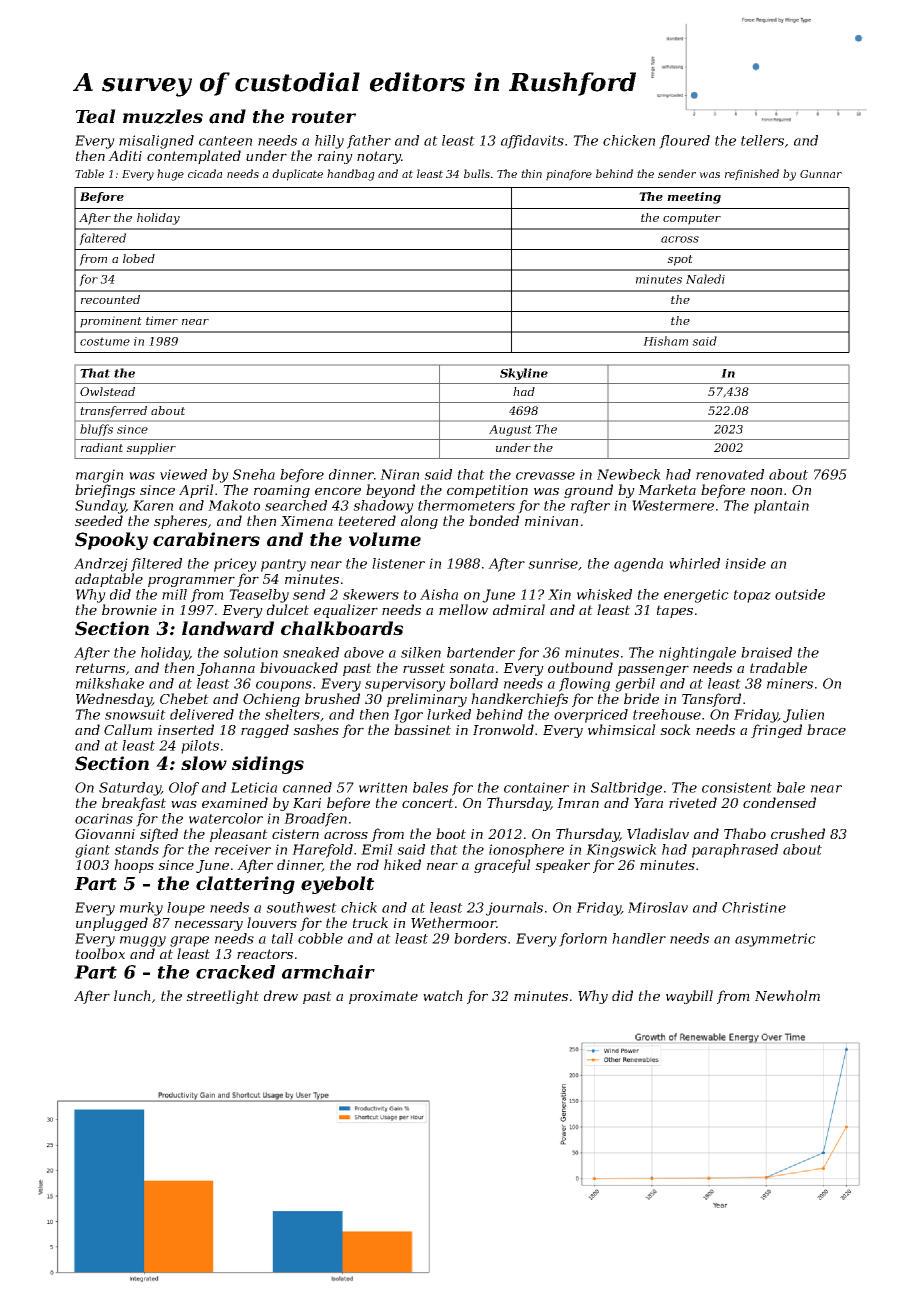 The height and width of the page is (1308, 924). What do you see at coordinates (689, 997) in the page?
I see `waybill` at bounding box center [689, 997].
